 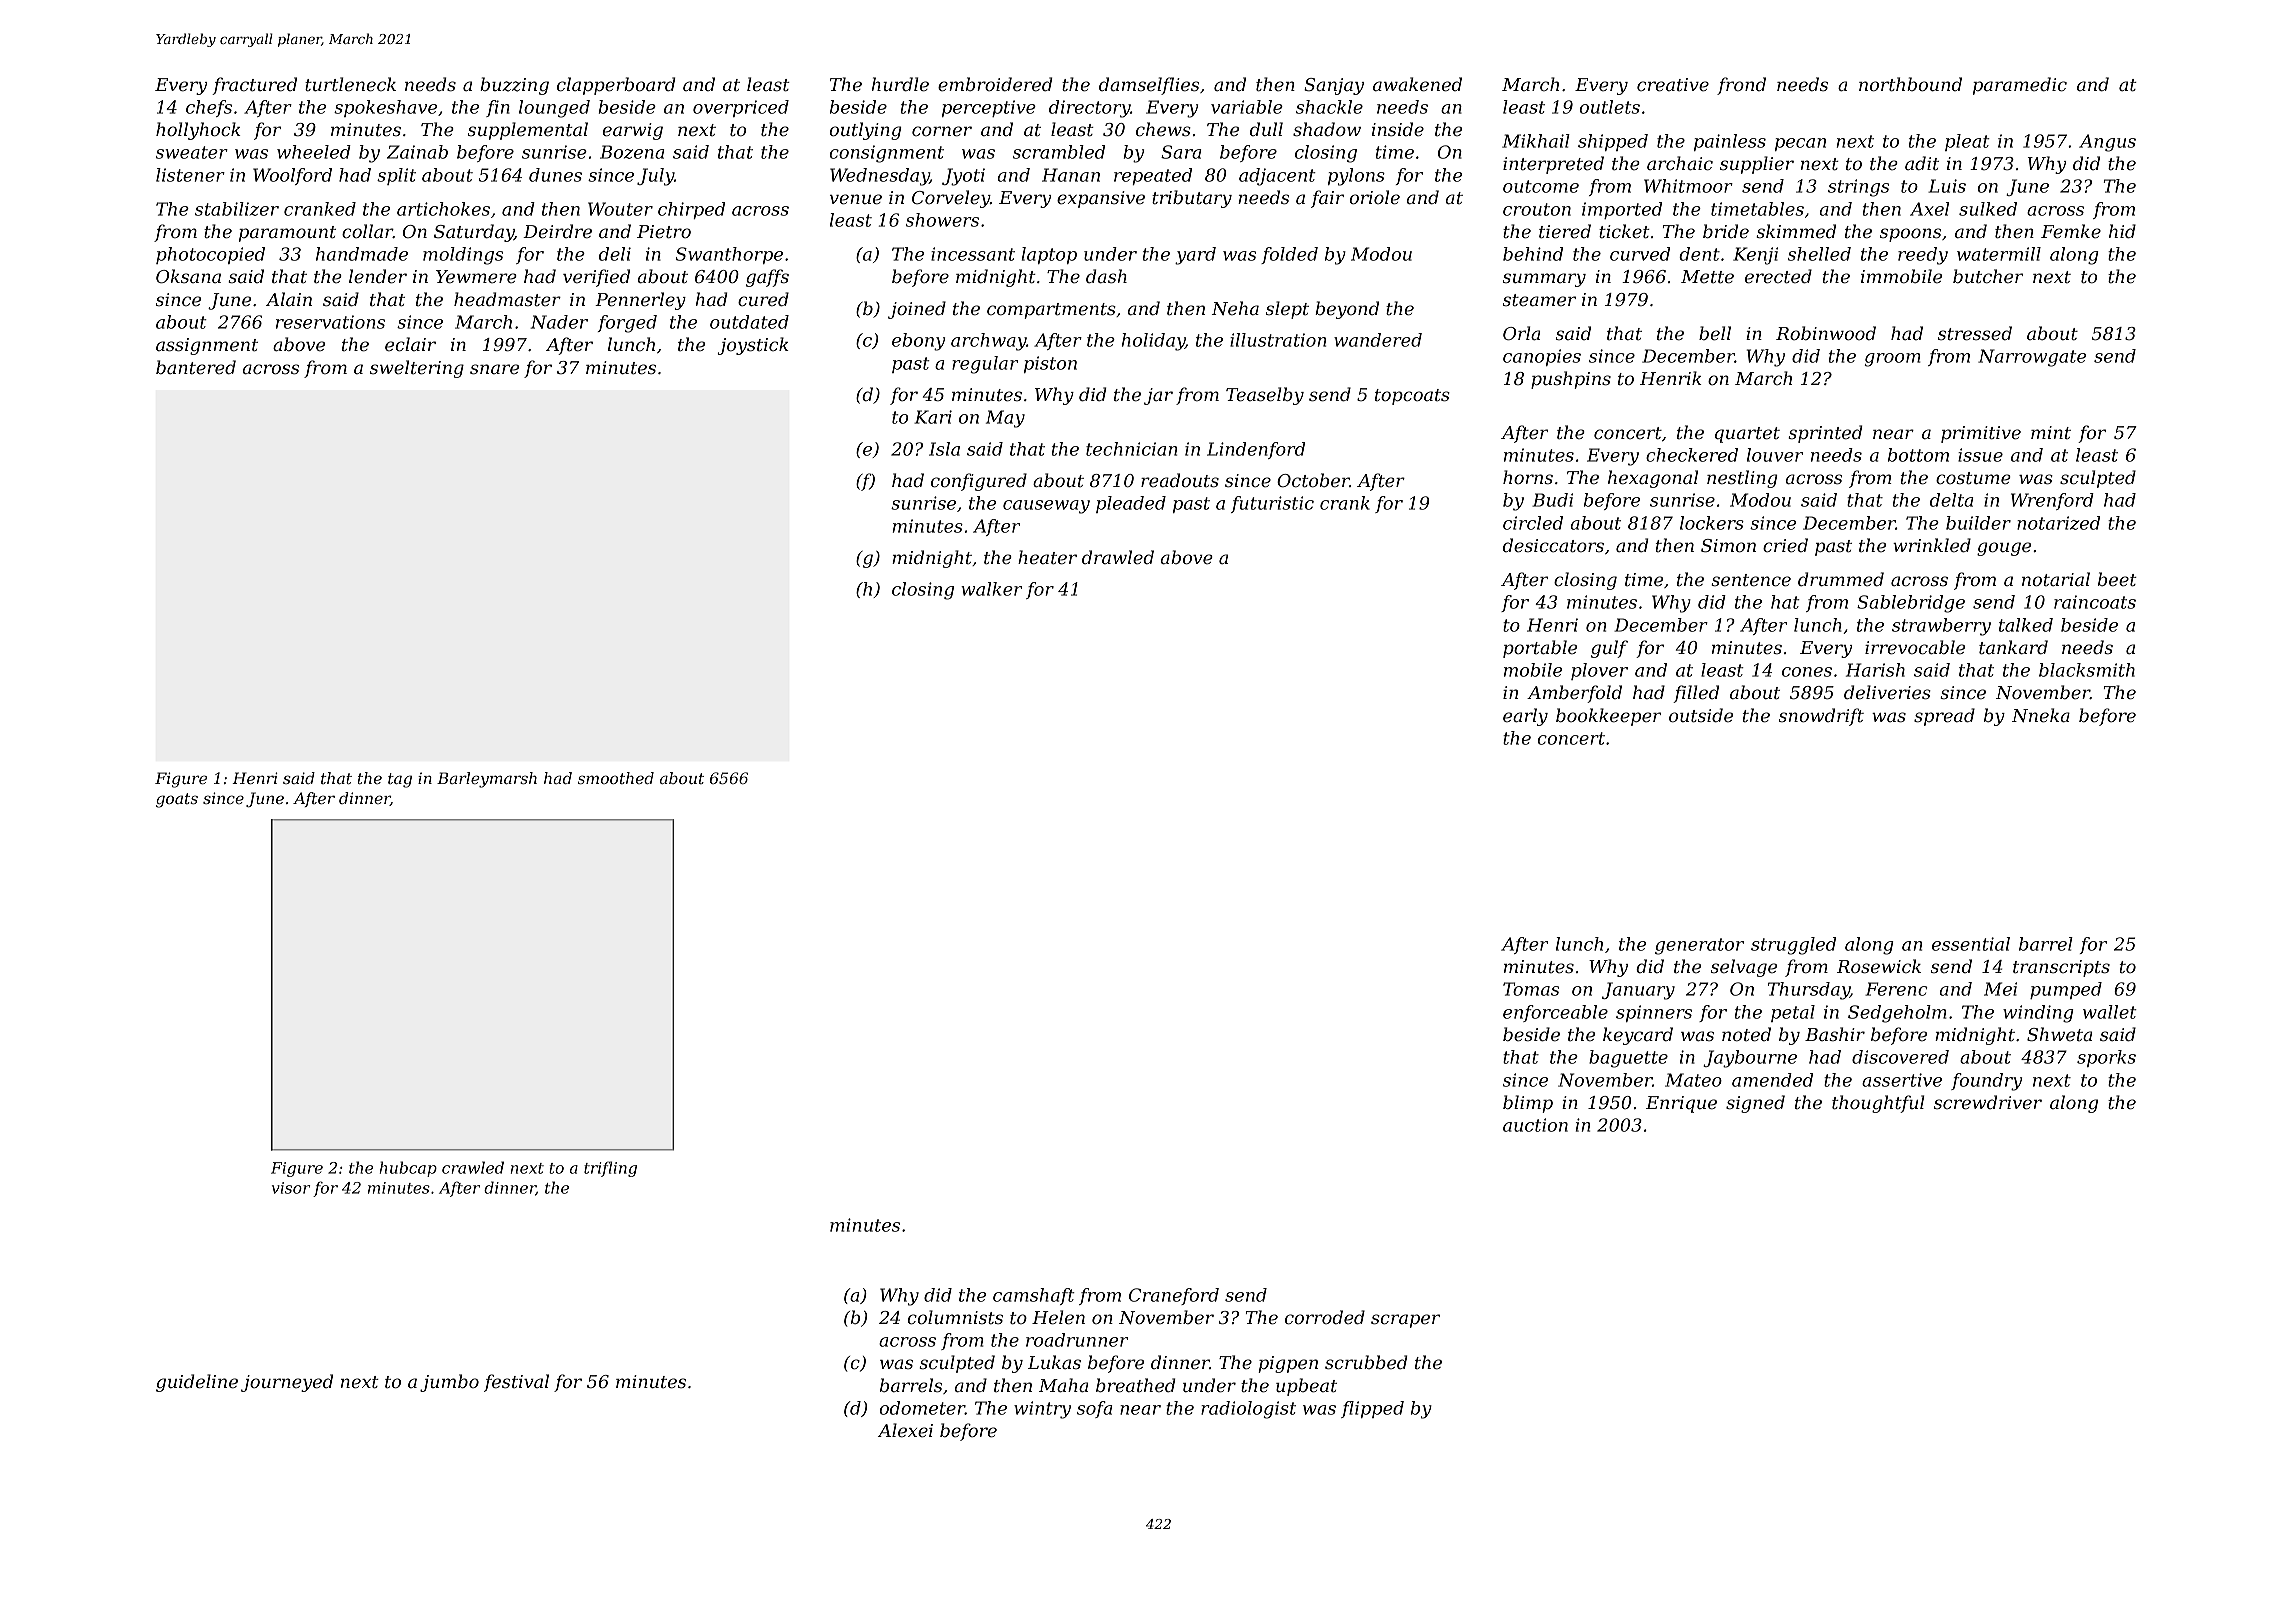 What do you see at coordinates (177, 800) in the image?
I see `goats` at bounding box center [177, 800].
